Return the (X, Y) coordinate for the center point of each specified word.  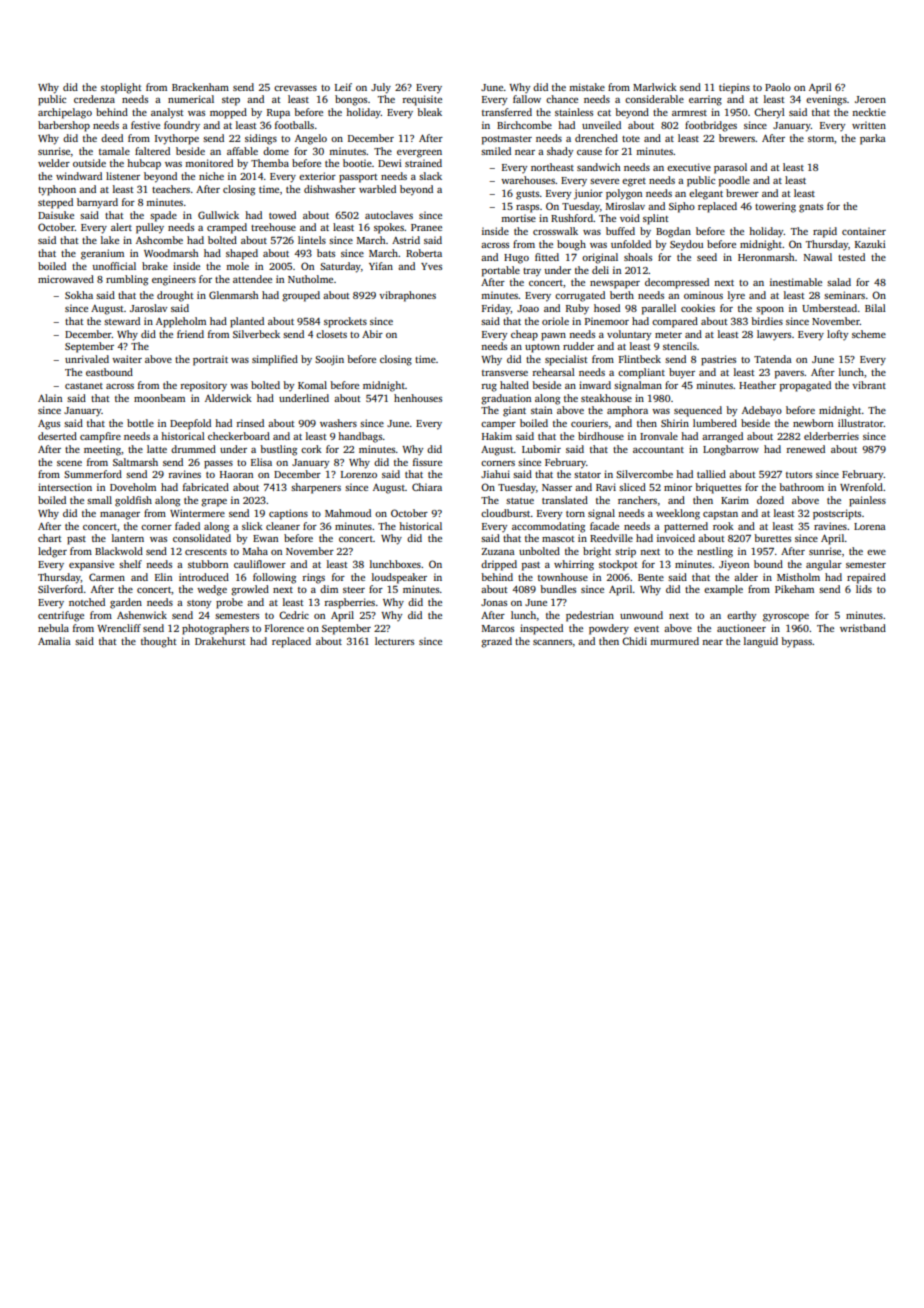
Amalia (54, 641)
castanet (84, 386)
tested (851, 257)
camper (498, 426)
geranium (102, 254)
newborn (813, 423)
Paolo (778, 87)
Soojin (329, 360)
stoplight (121, 88)
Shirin (675, 423)
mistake (587, 87)
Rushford (572, 218)
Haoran (236, 474)
